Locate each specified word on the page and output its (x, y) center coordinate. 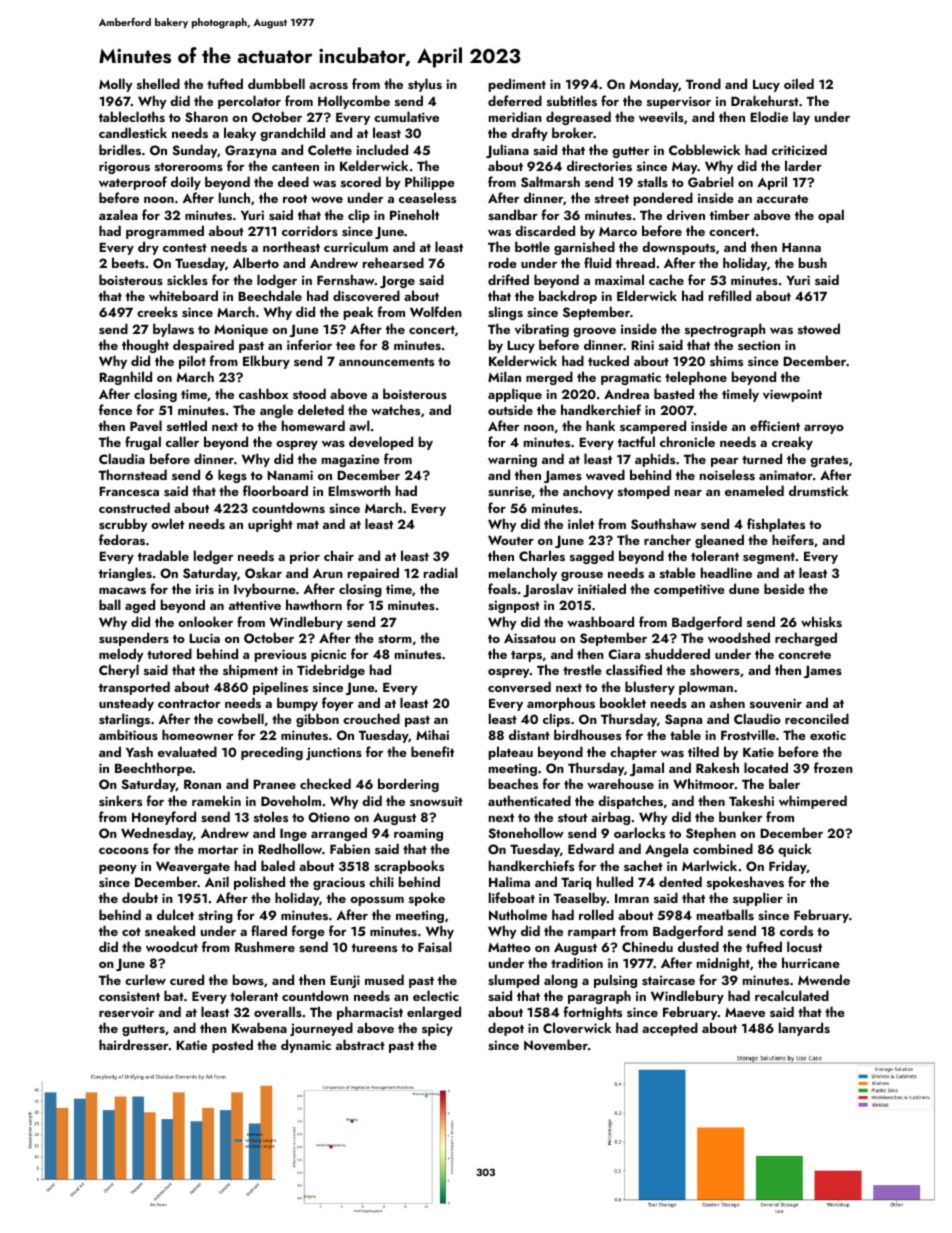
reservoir (126, 1012)
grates (829, 461)
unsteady (126, 704)
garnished (584, 248)
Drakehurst (765, 100)
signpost (514, 606)
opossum (377, 901)
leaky (240, 134)
